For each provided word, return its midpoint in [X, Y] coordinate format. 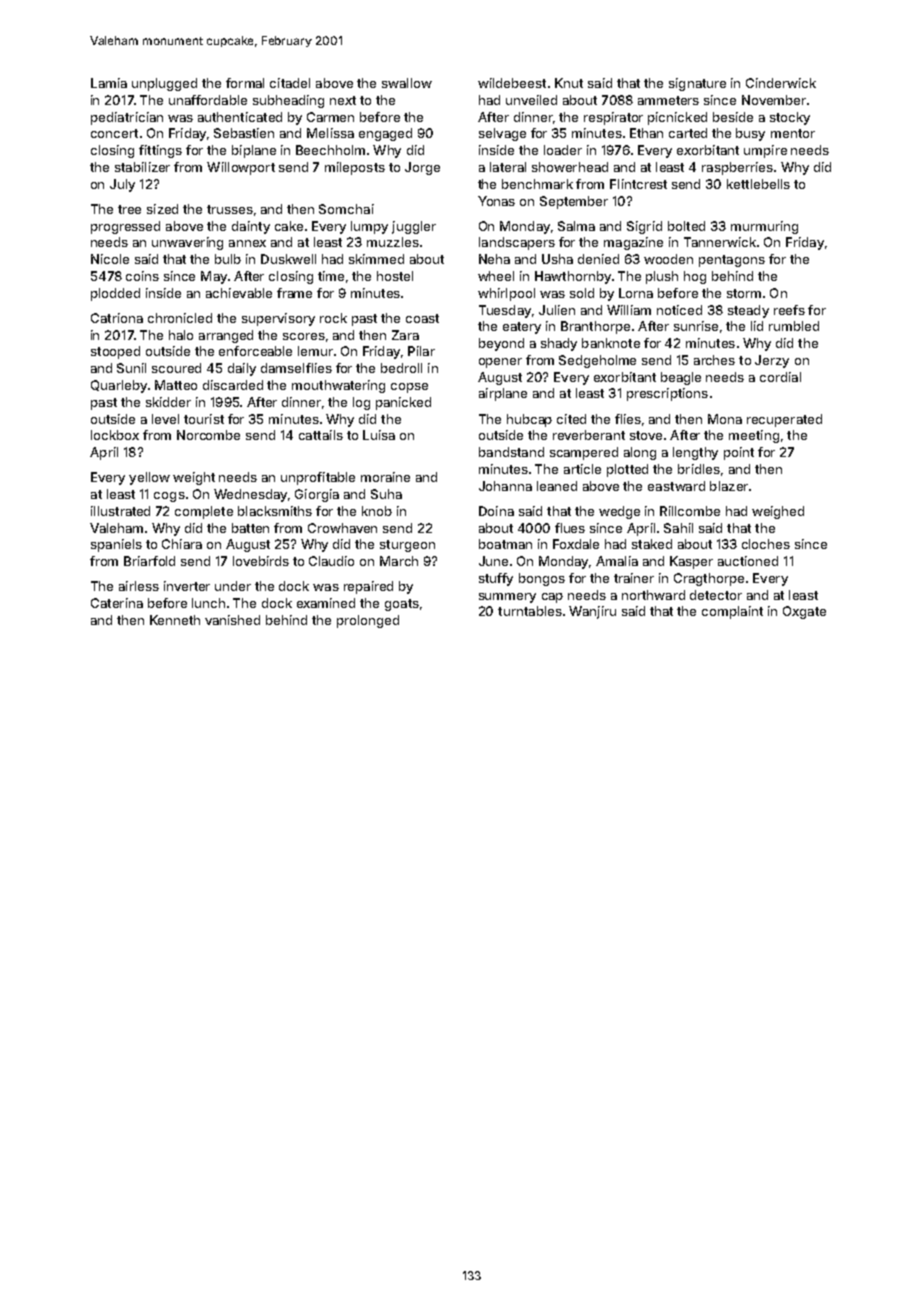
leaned [557, 486]
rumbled [794, 326]
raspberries [737, 168]
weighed [778, 512]
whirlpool [506, 294]
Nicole [110, 259]
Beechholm [330, 150]
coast [422, 318]
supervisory [278, 319]
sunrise [696, 326]
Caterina [117, 603]
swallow [407, 83]
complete [204, 512]
